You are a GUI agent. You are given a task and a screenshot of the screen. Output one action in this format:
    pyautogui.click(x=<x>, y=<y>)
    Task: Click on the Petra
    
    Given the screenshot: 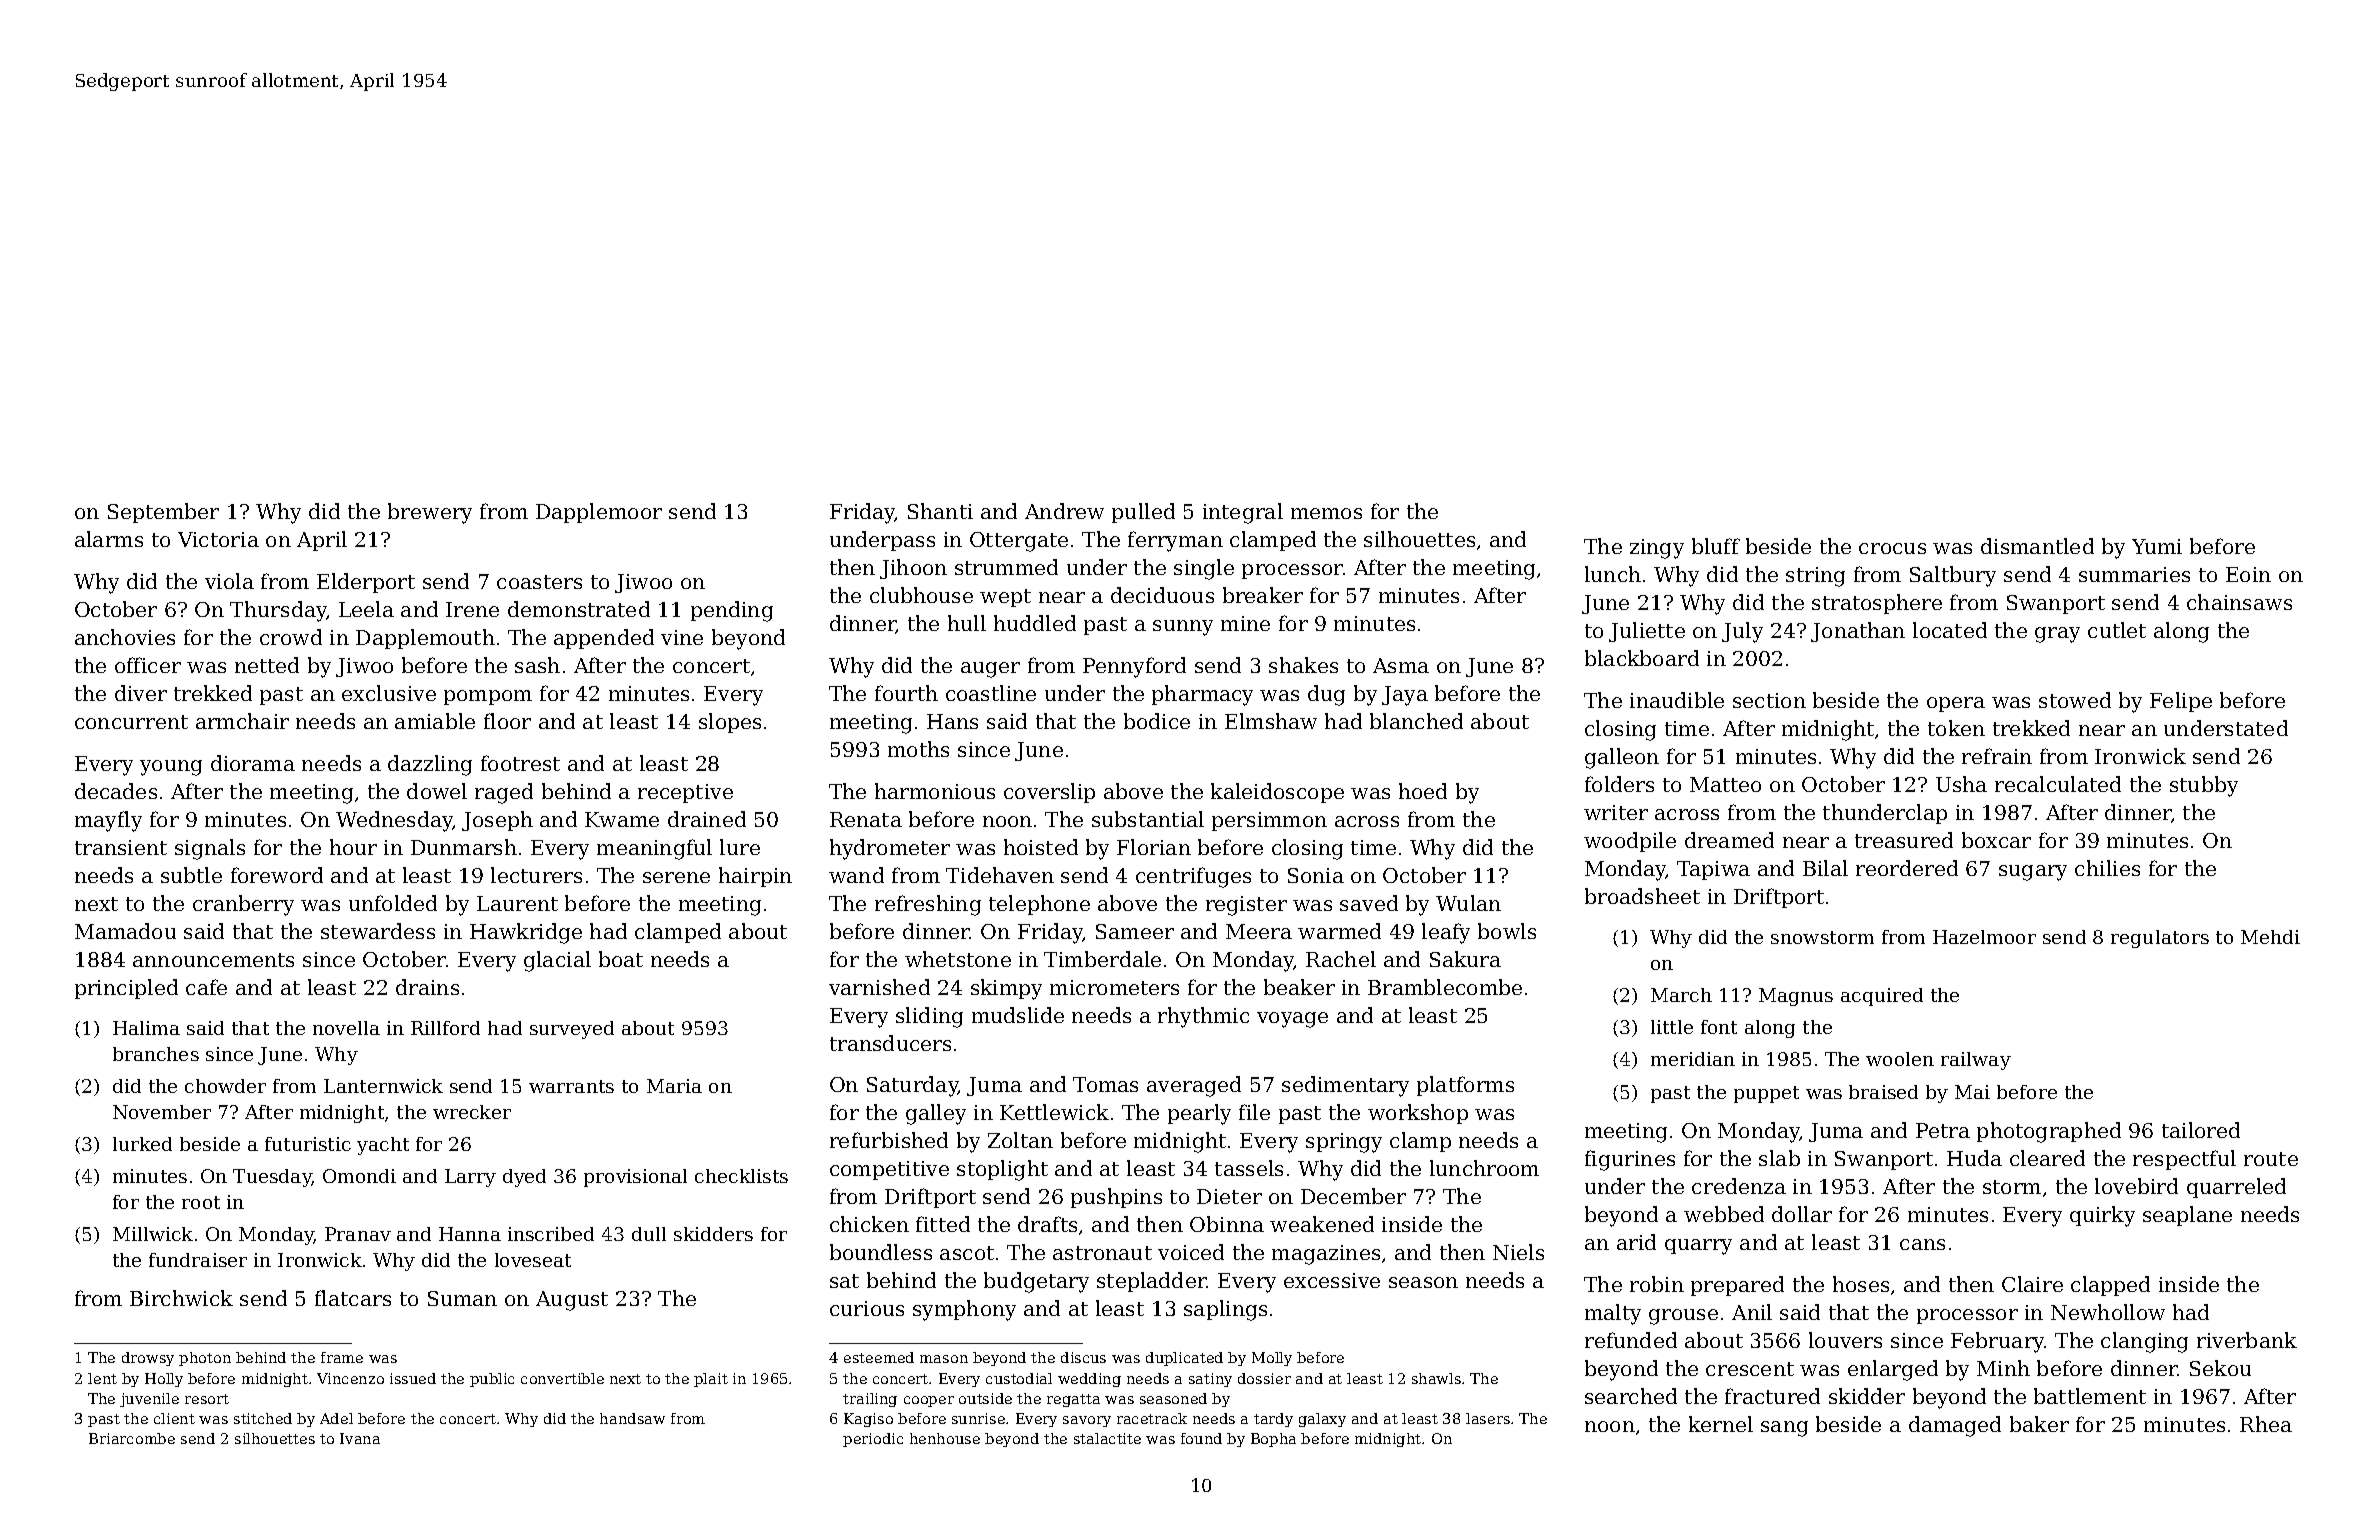 What is the action you would take?
    pyautogui.click(x=1943, y=1130)
